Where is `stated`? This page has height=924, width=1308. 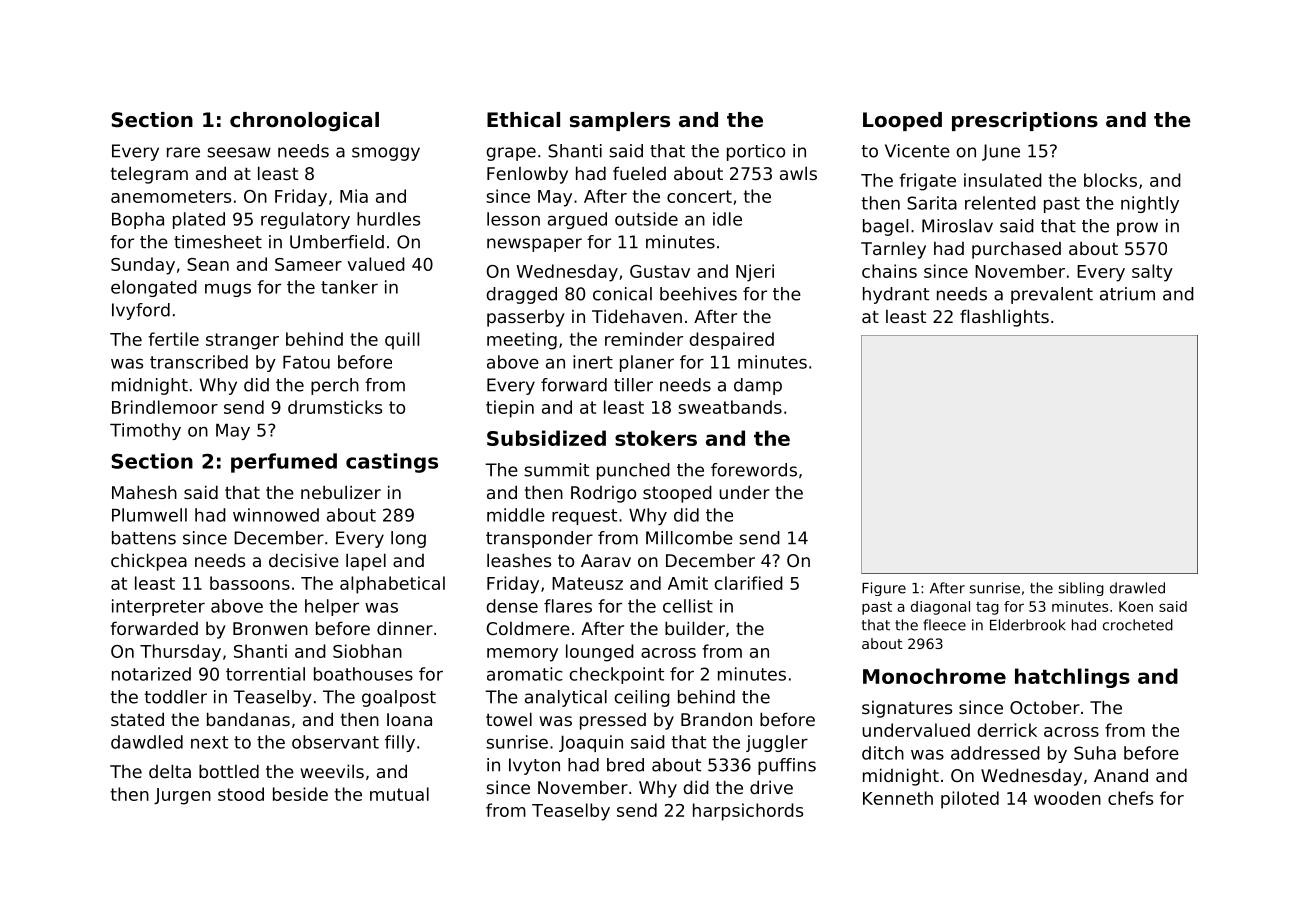
stated is located at coordinates (137, 719).
